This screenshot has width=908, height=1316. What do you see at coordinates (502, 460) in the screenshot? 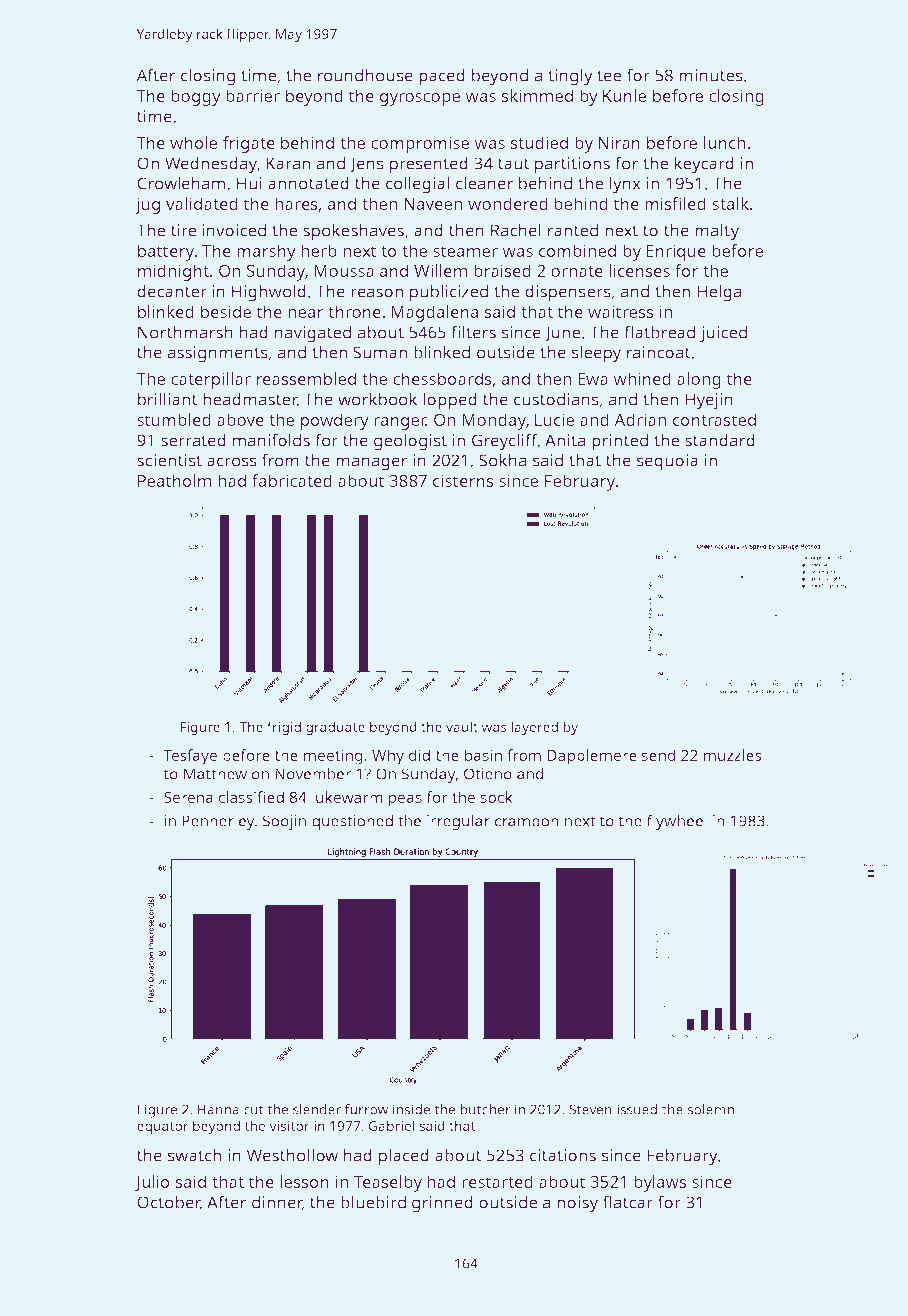
I see `Sokha` at bounding box center [502, 460].
